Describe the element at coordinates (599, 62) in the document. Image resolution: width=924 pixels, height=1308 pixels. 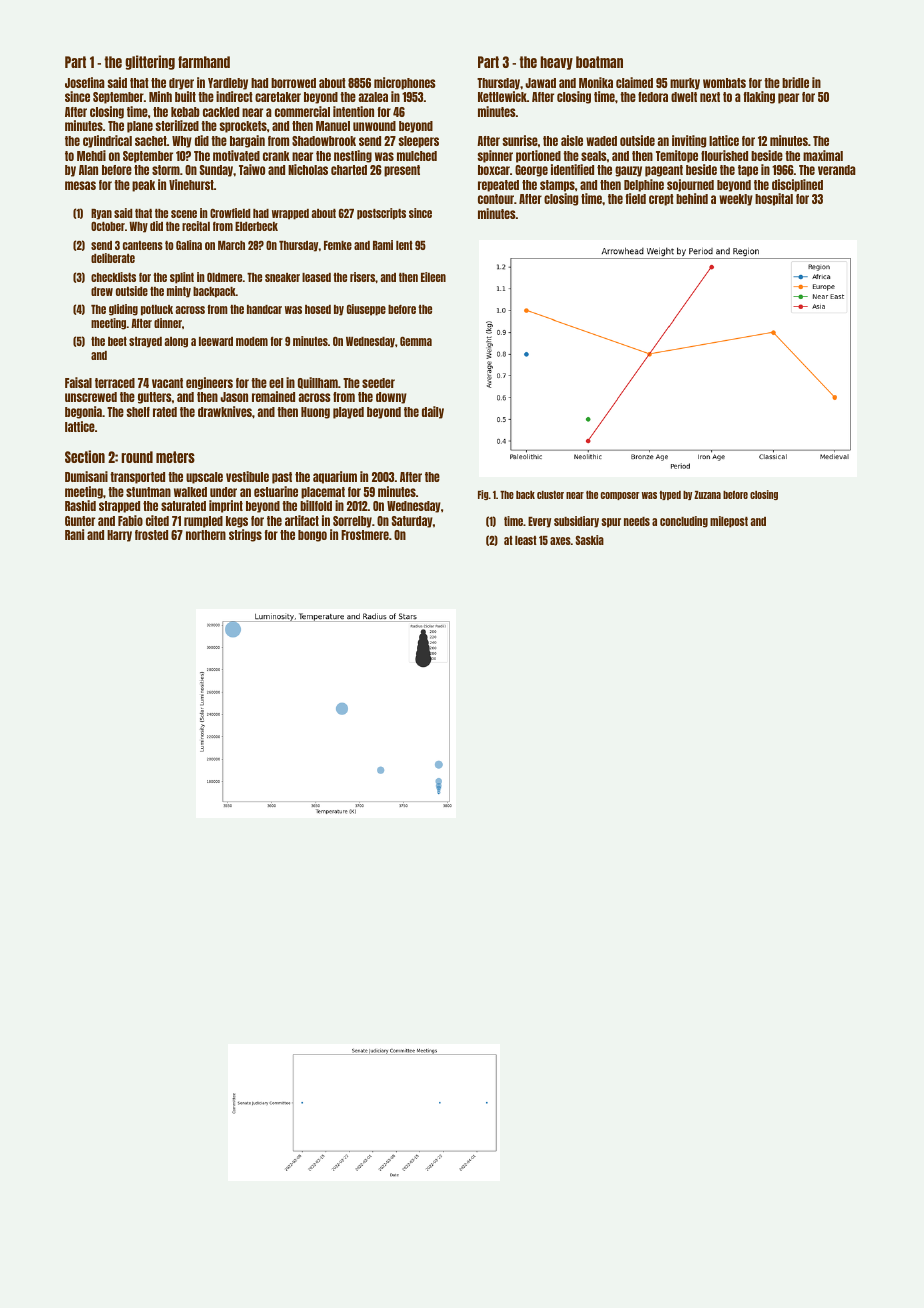
I see `boatman` at that location.
